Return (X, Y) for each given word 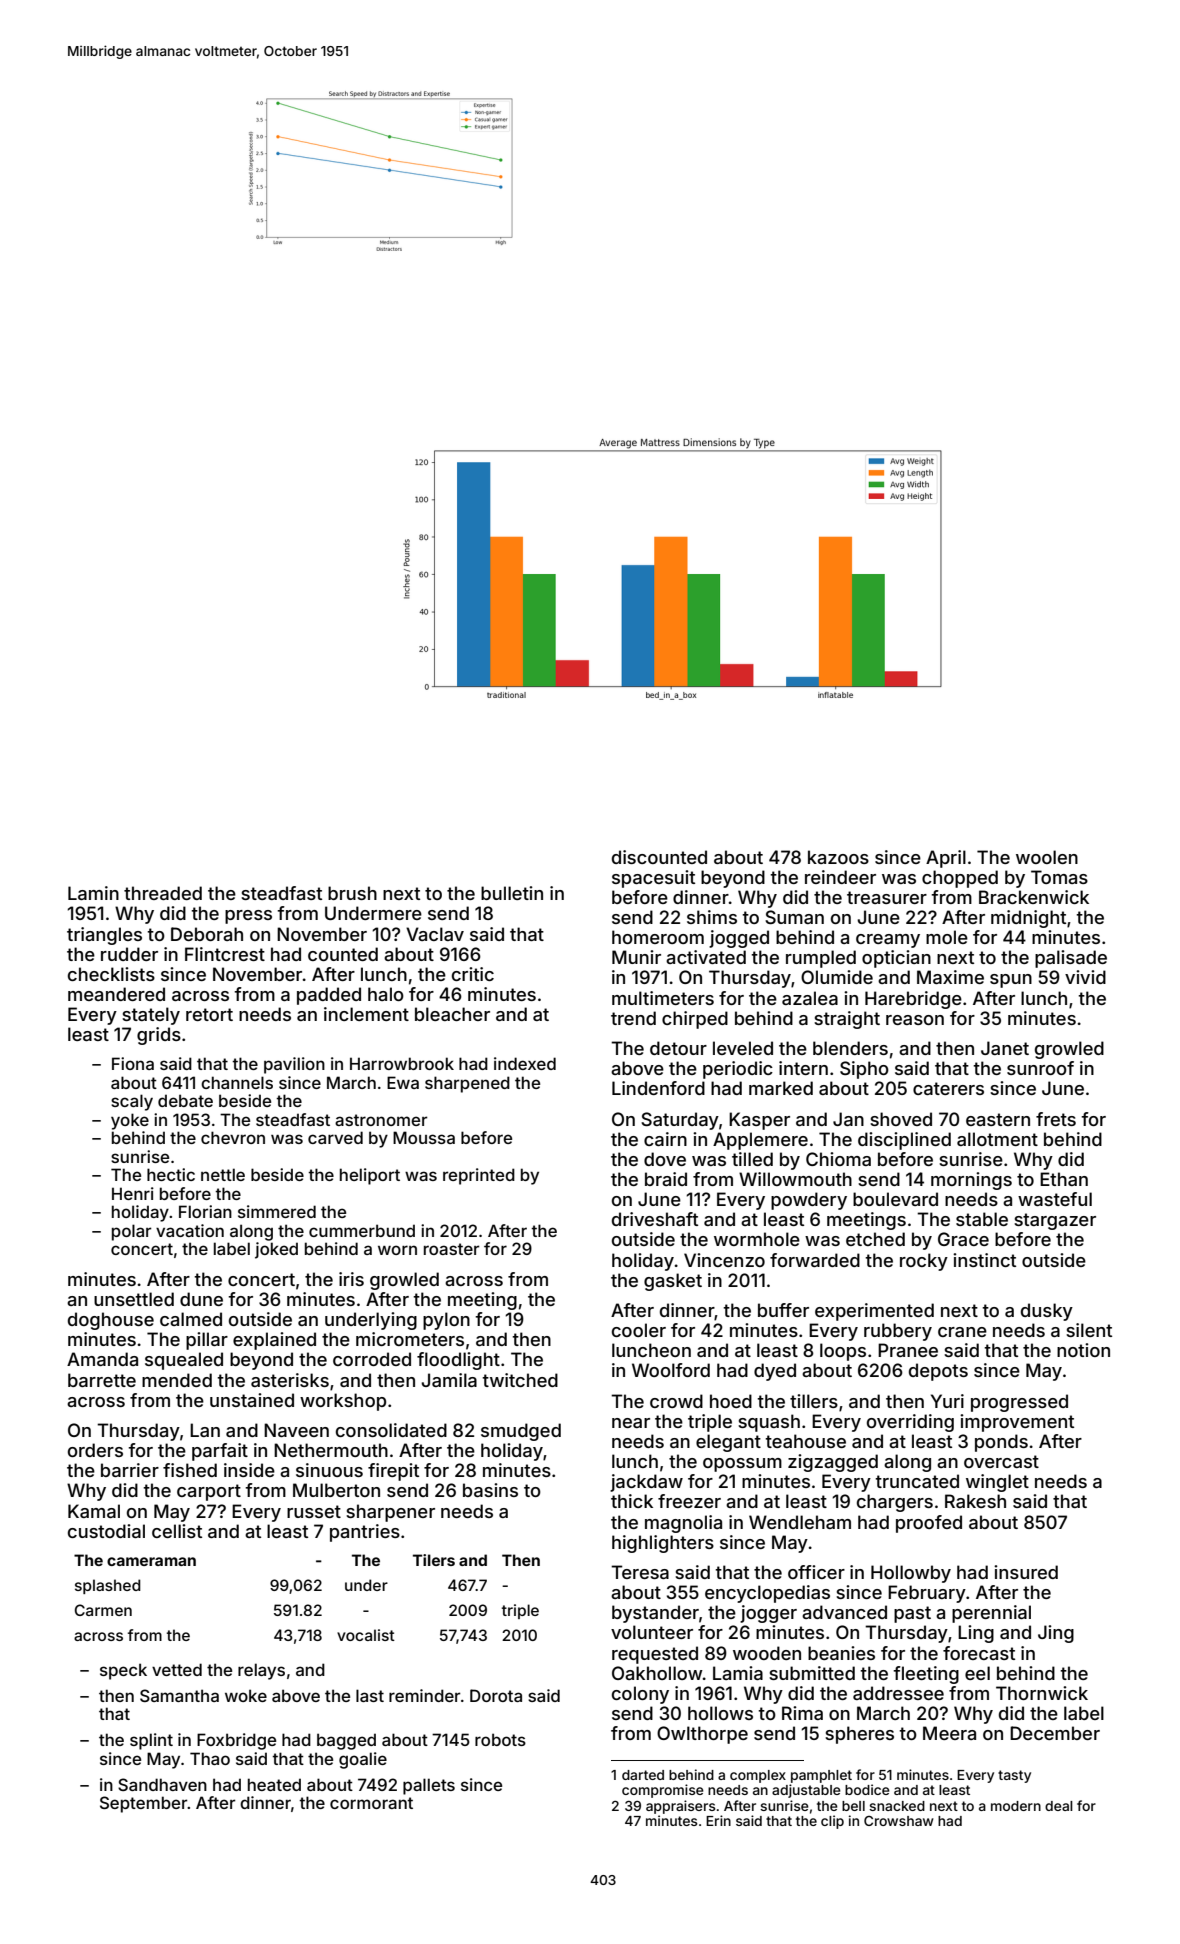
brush (352, 893)
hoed (731, 1401)
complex (758, 1776)
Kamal (94, 1511)
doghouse (111, 1321)
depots (938, 1372)
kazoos (838, 857)
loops (843, 1352)
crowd (676, 1401)
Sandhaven (162, 1784)
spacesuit (653, 879)
